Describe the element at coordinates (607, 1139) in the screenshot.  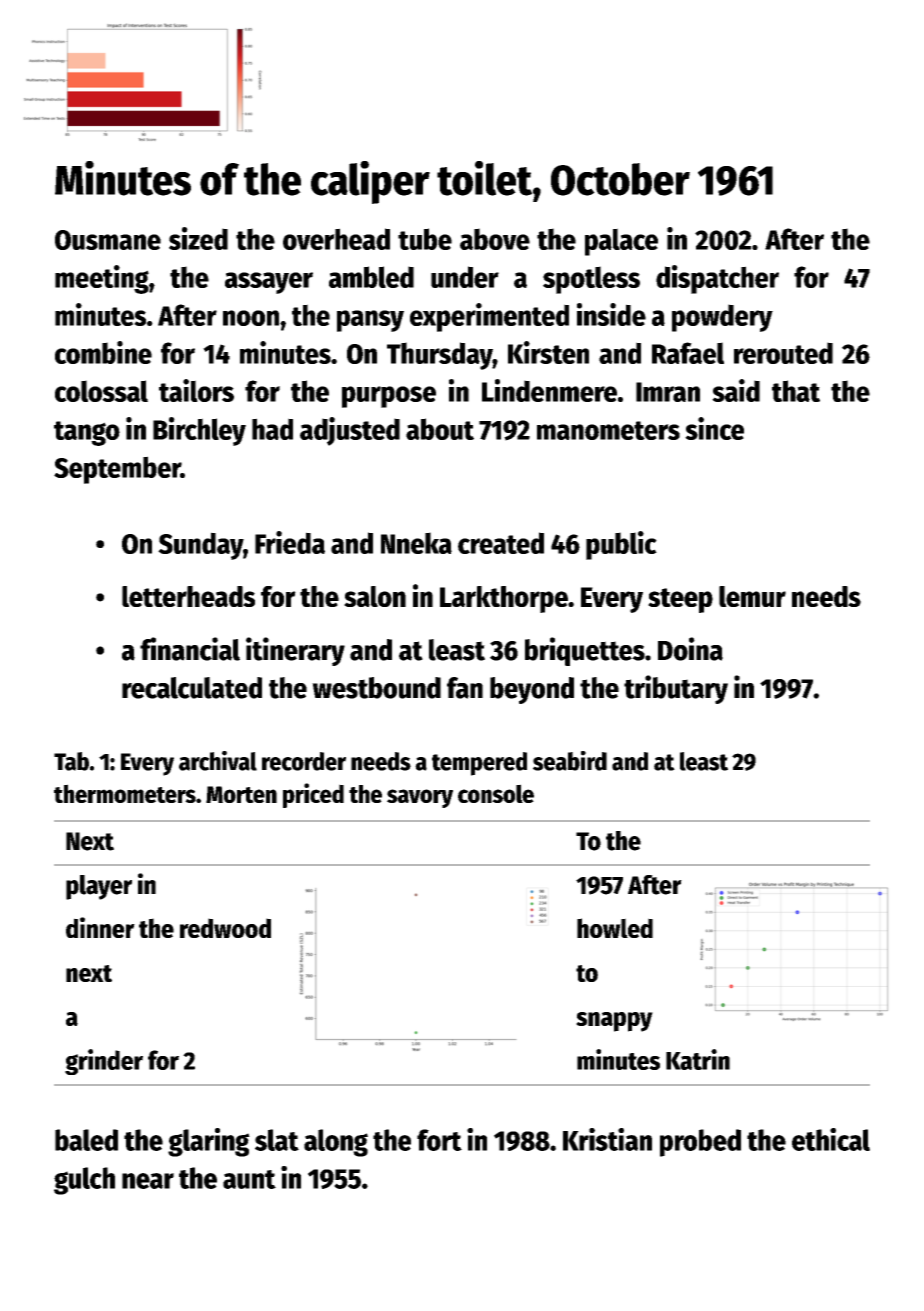
I see `Kristian` at that location.
